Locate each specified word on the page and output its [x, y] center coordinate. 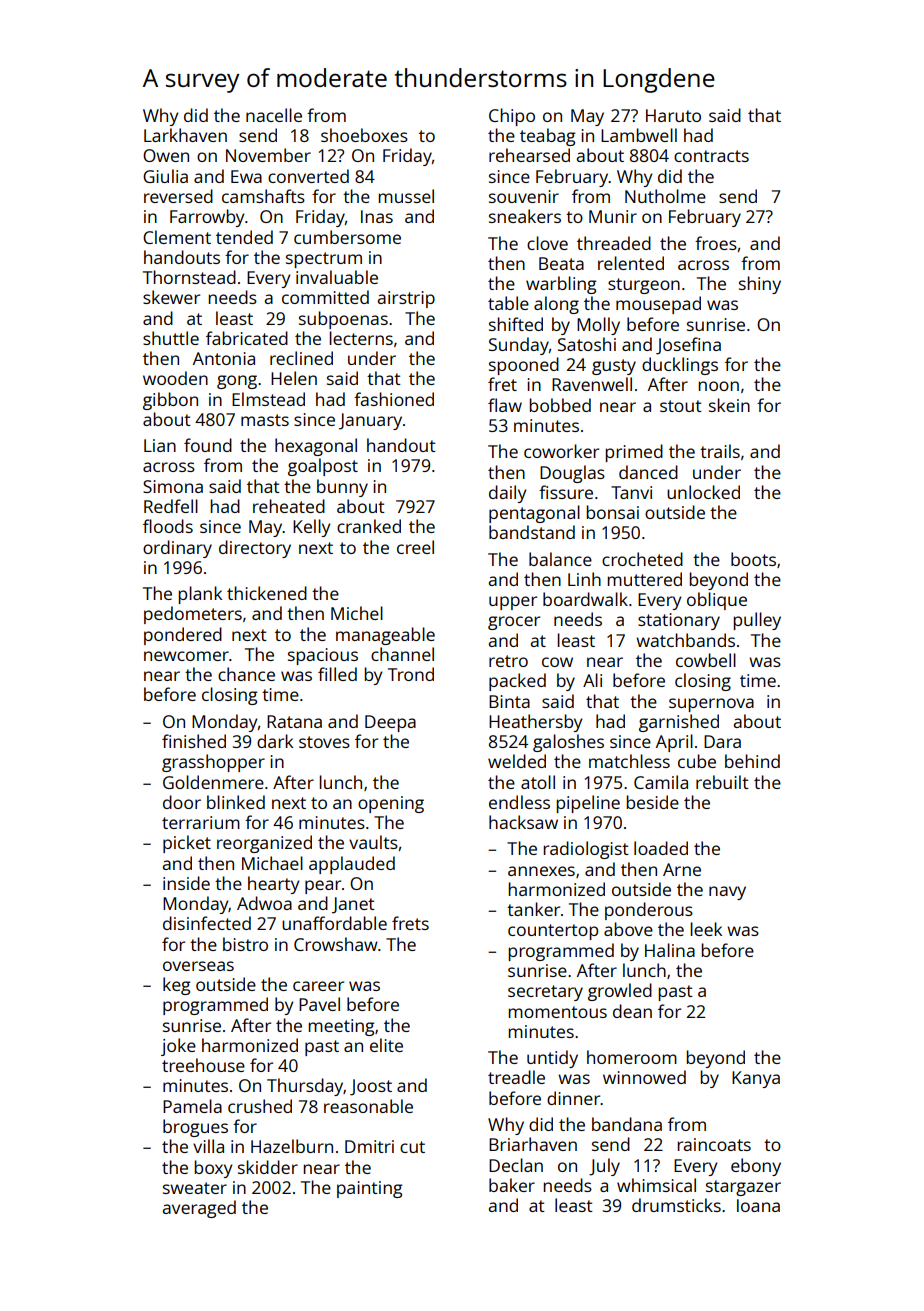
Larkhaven [185, 135]
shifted [516, 324]
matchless [629, 761]
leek [706, 929]
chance [246, 674]
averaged [199, 1209]
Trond [411, 674]
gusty [614, 367]
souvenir [524, 196]
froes [716, 243]
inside [186, 883]
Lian [160, 445]
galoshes [568, 743]
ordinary [177, 549]
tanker [533, 909]
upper [513, 603]
